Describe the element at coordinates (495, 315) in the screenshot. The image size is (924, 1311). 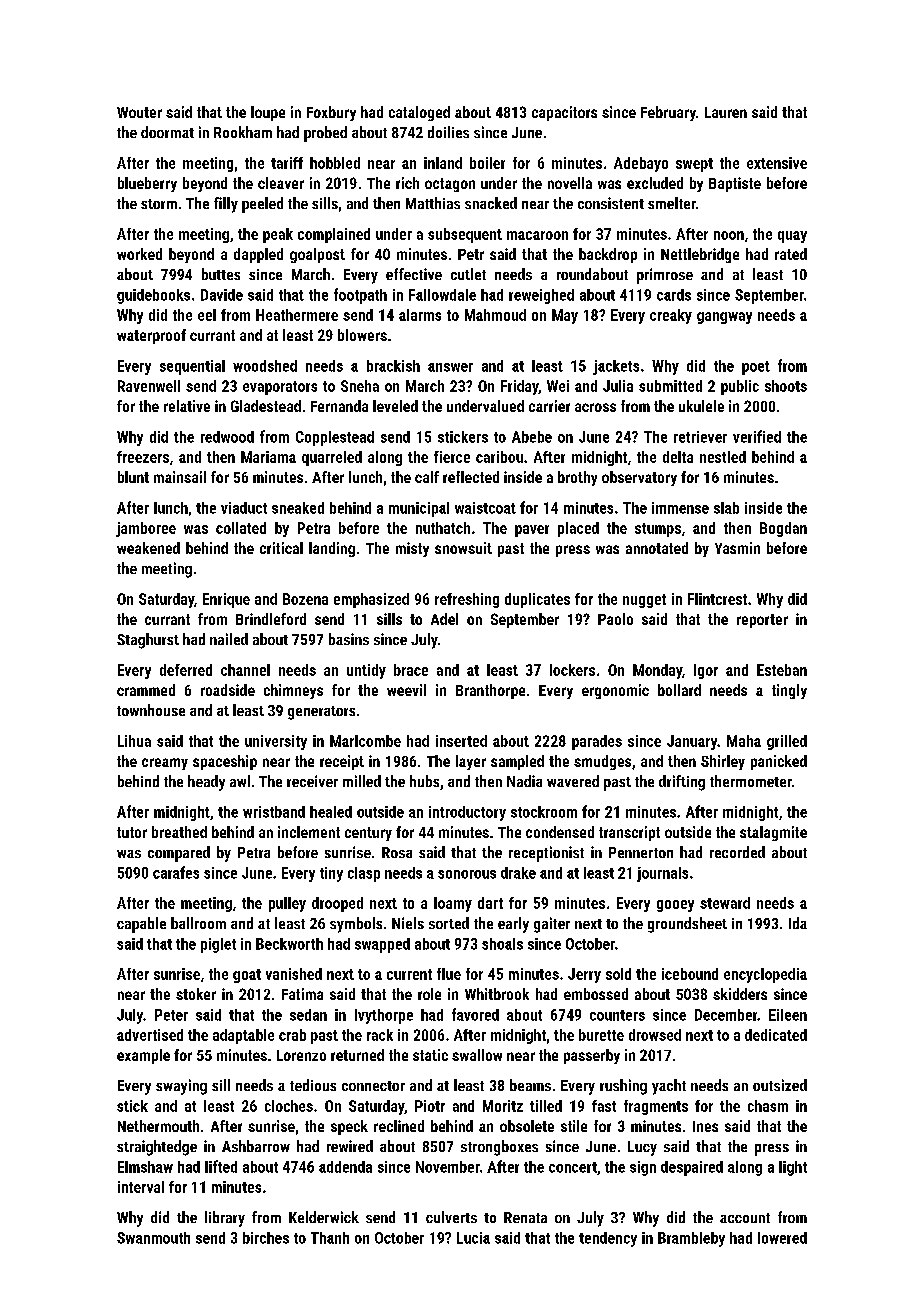
I see `Mahmoud` at that location.
